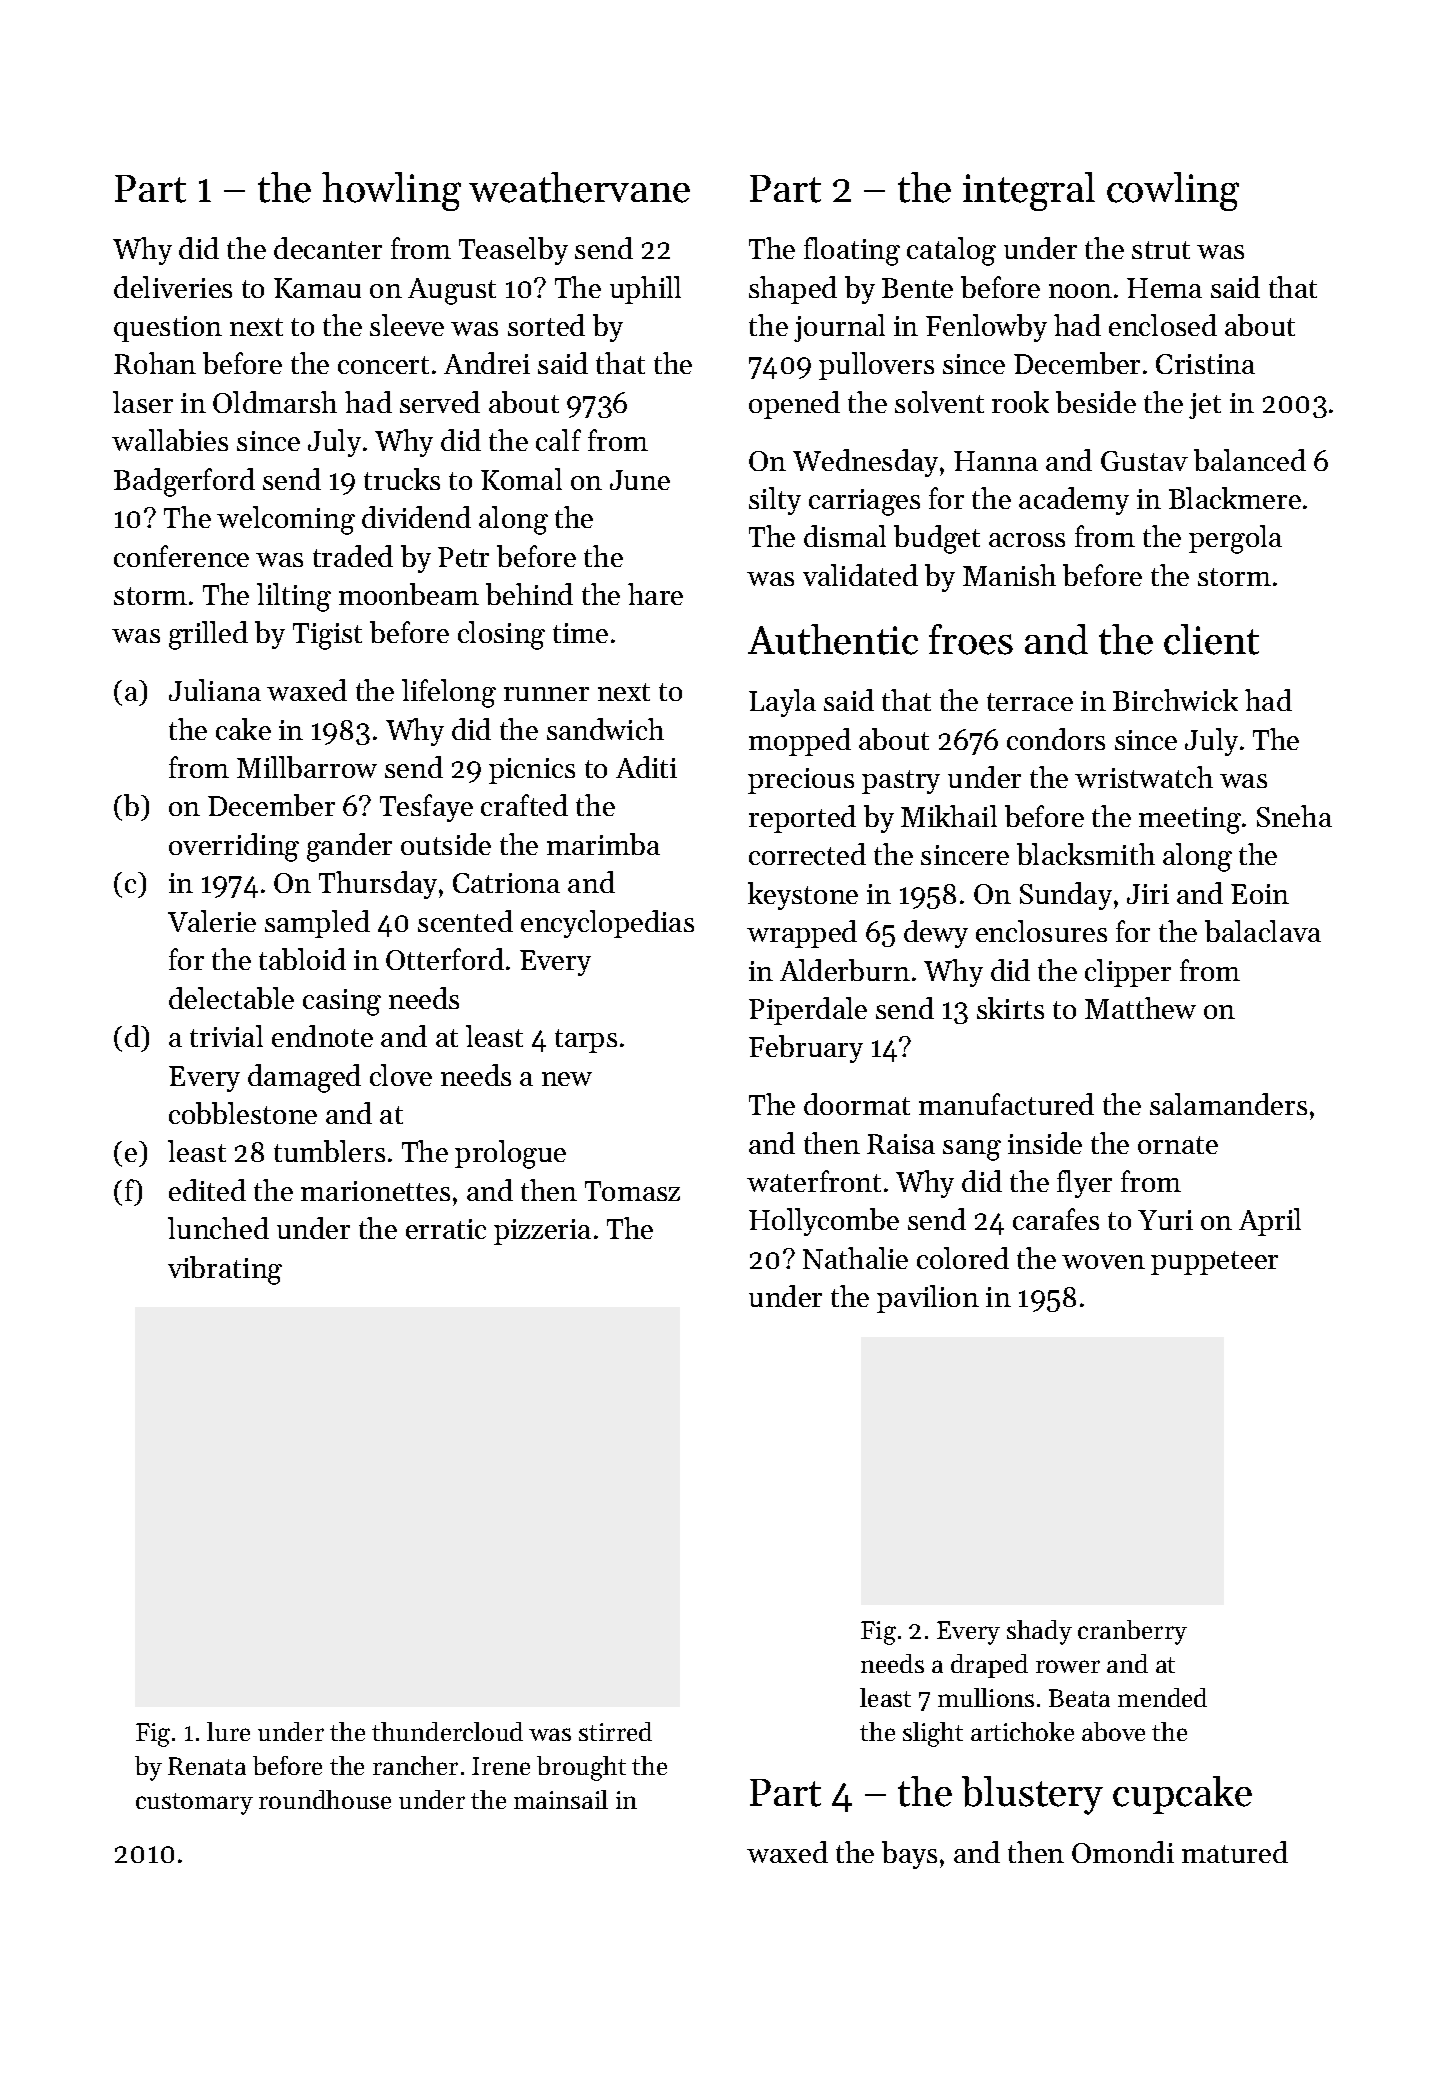 This page has height=2100, width=1450. Describe the element at coordinates (391, 191) in the page. I see `howling` at that location.
